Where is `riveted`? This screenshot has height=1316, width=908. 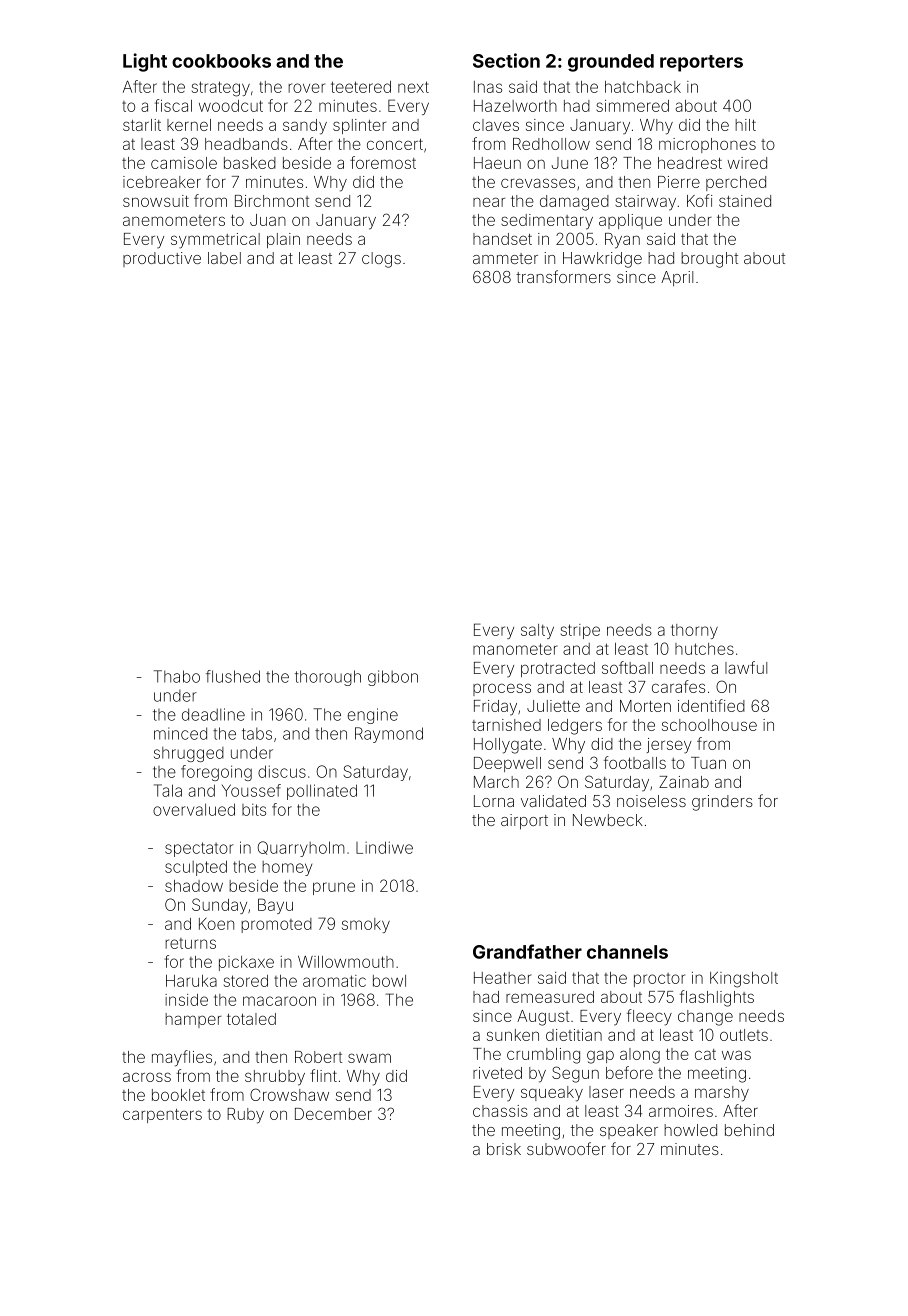
riveted is located at coordinates (497, 1073).
